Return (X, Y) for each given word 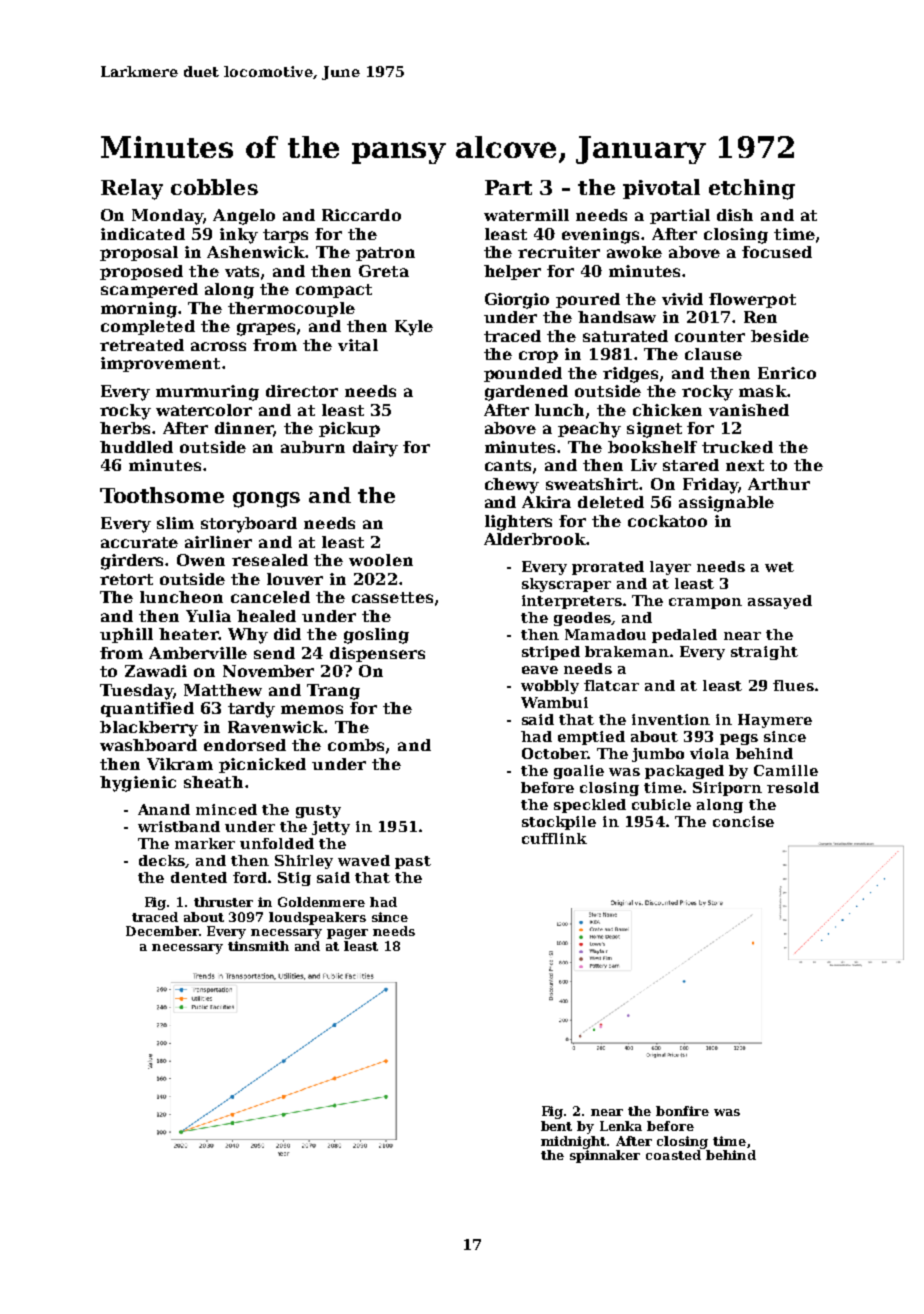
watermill (526, 215)
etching (752, 189)
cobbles (214, 187)
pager (347, 934)
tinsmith (258, 946)
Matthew (223, 690)
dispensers (377, 654)
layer (670, 568)
